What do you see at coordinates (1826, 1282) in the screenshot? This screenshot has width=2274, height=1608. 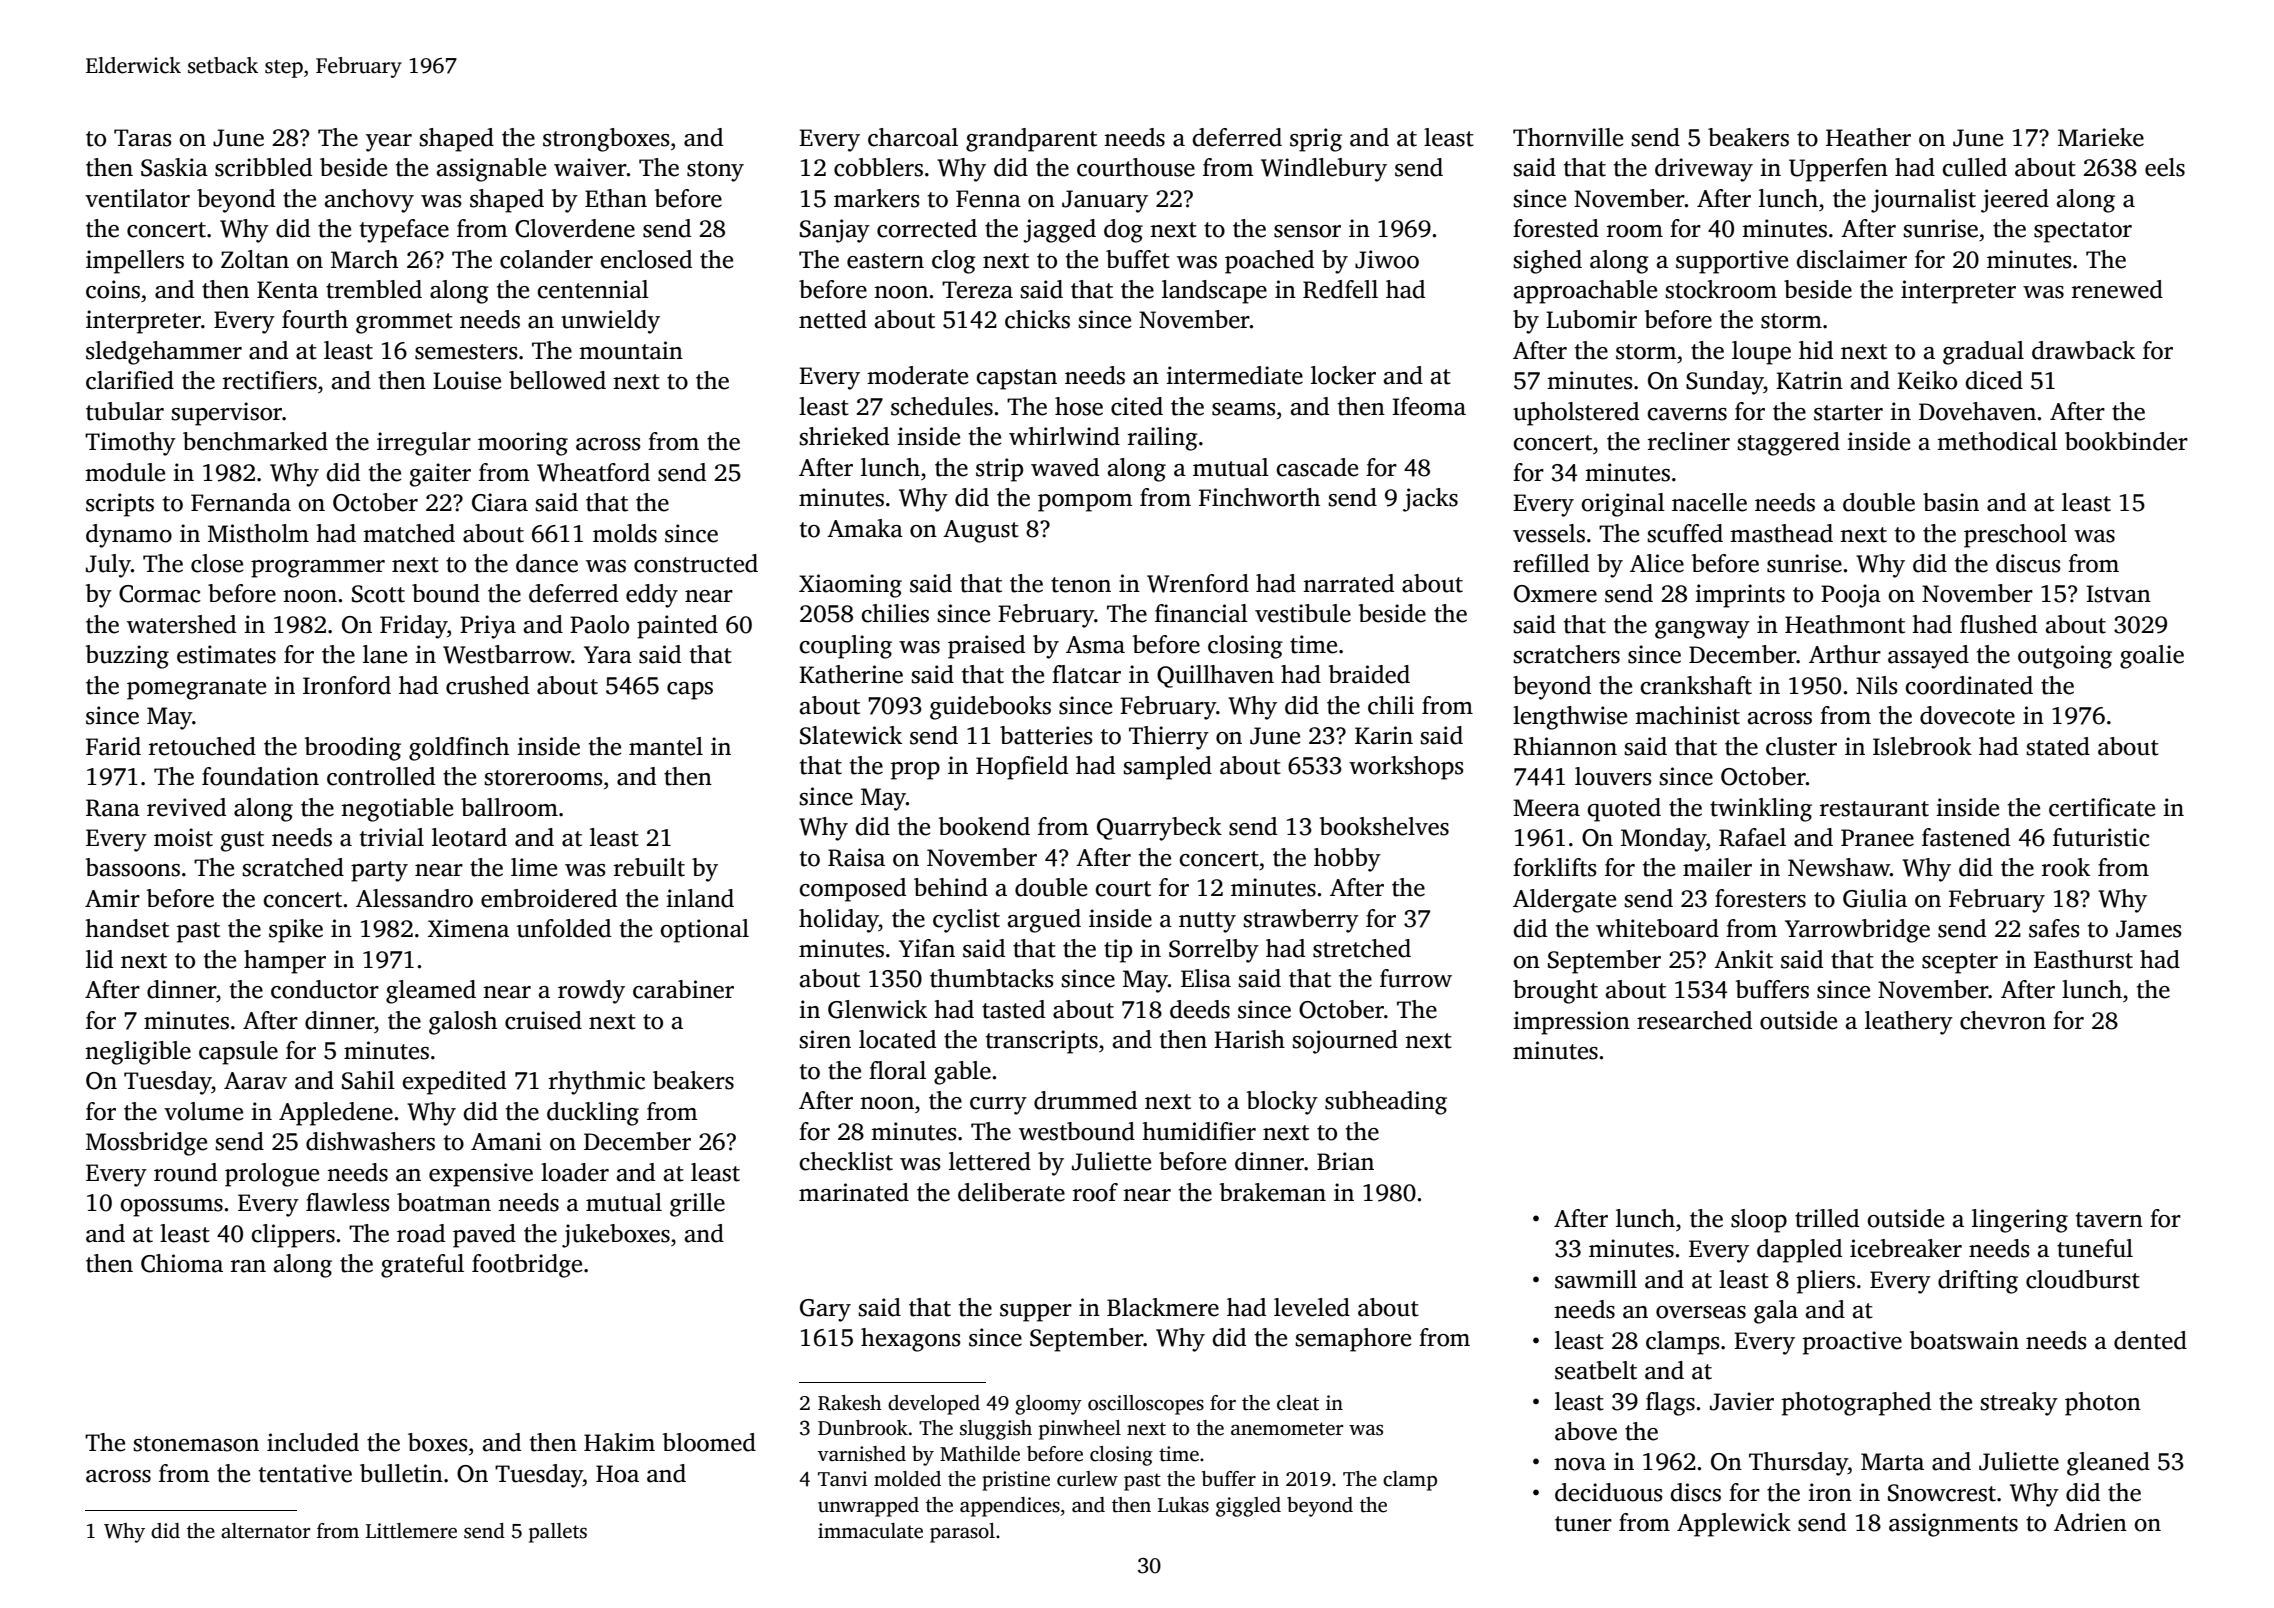 I see `pliers` at bounding box center [1826, 1282].
